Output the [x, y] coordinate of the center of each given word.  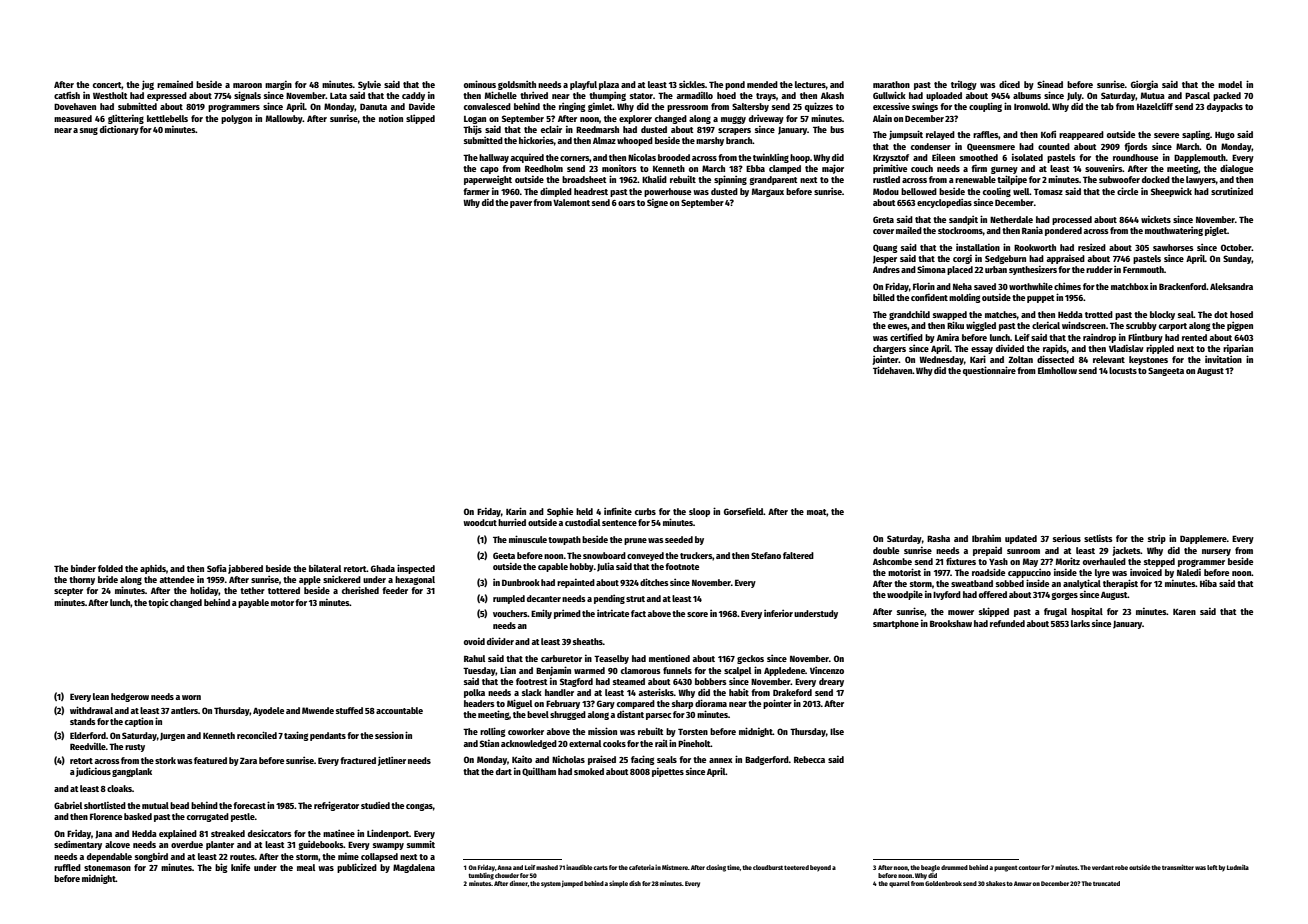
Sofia [217, 568]
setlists [1098, 538]
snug [89, 131]
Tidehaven [892, 370]
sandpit [963, 220]
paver [521, 204]
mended [762, 84]
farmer [476, 191]
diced [1009, 84]
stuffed [349, 710]
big [221, 868]
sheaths [588, 641]
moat [817, 512]
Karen [1184, 612]
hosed [1241, 314]
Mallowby [284, 119]
